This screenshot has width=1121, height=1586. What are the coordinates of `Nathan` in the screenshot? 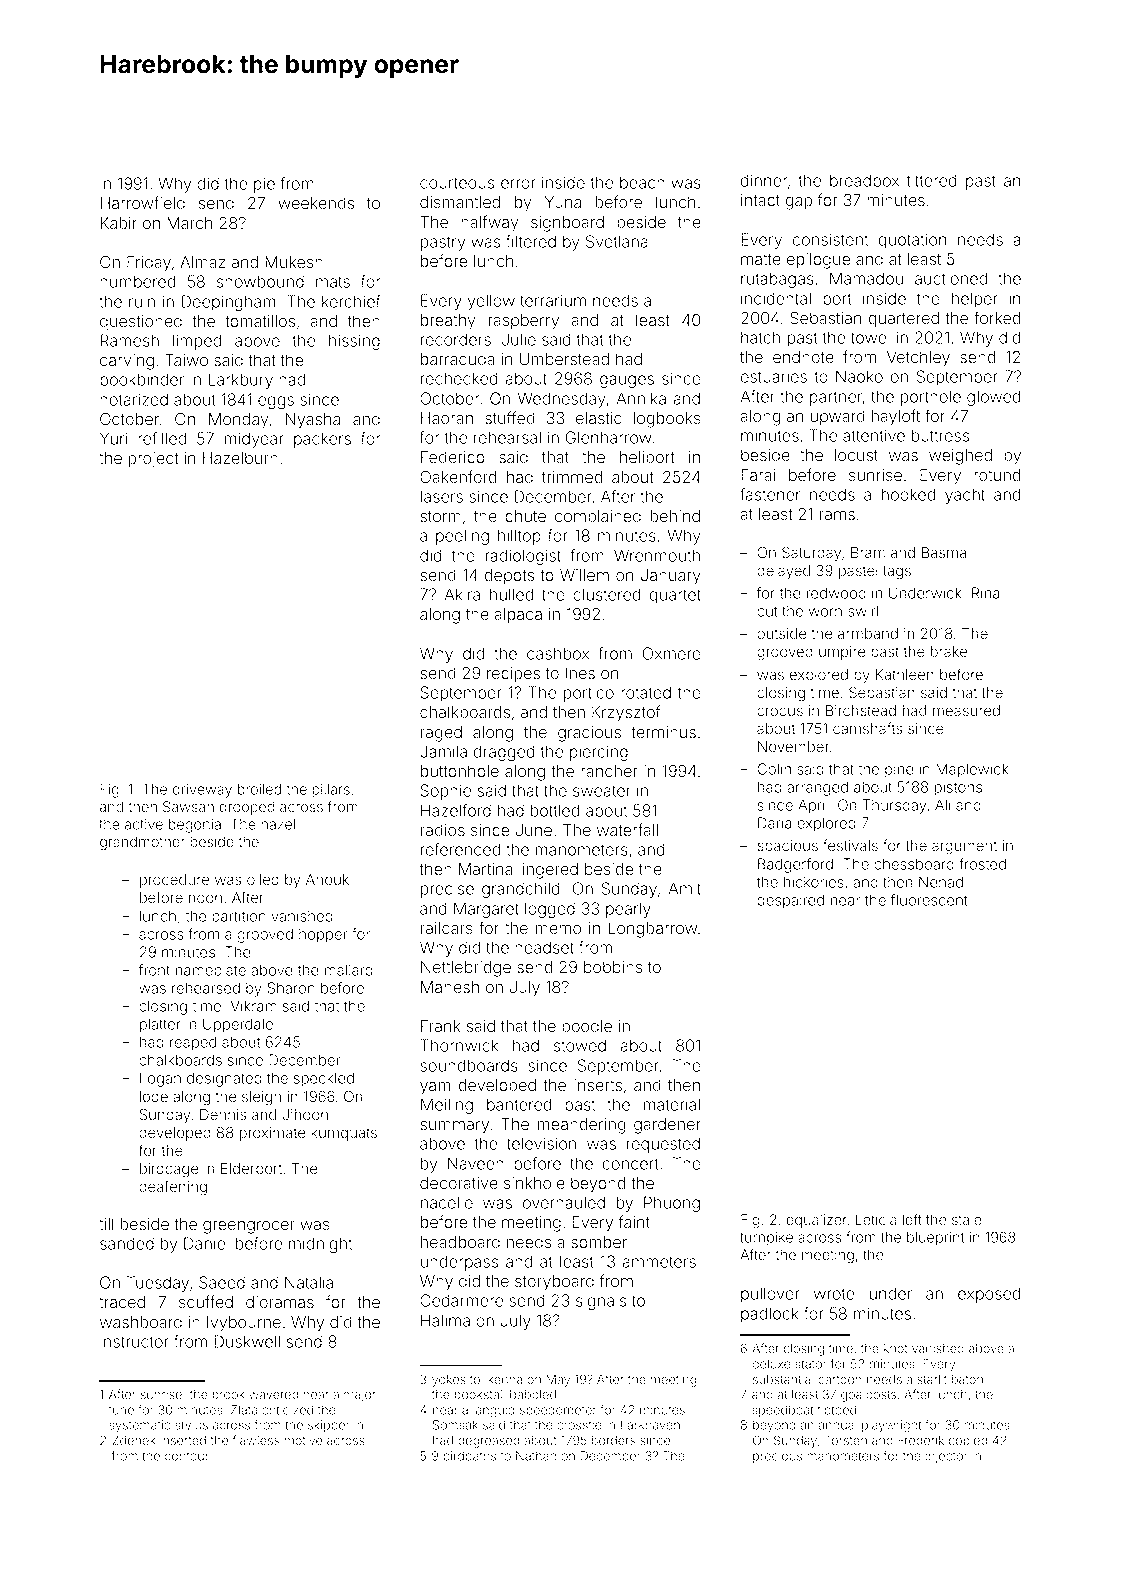 It's located at (536, 1456).
